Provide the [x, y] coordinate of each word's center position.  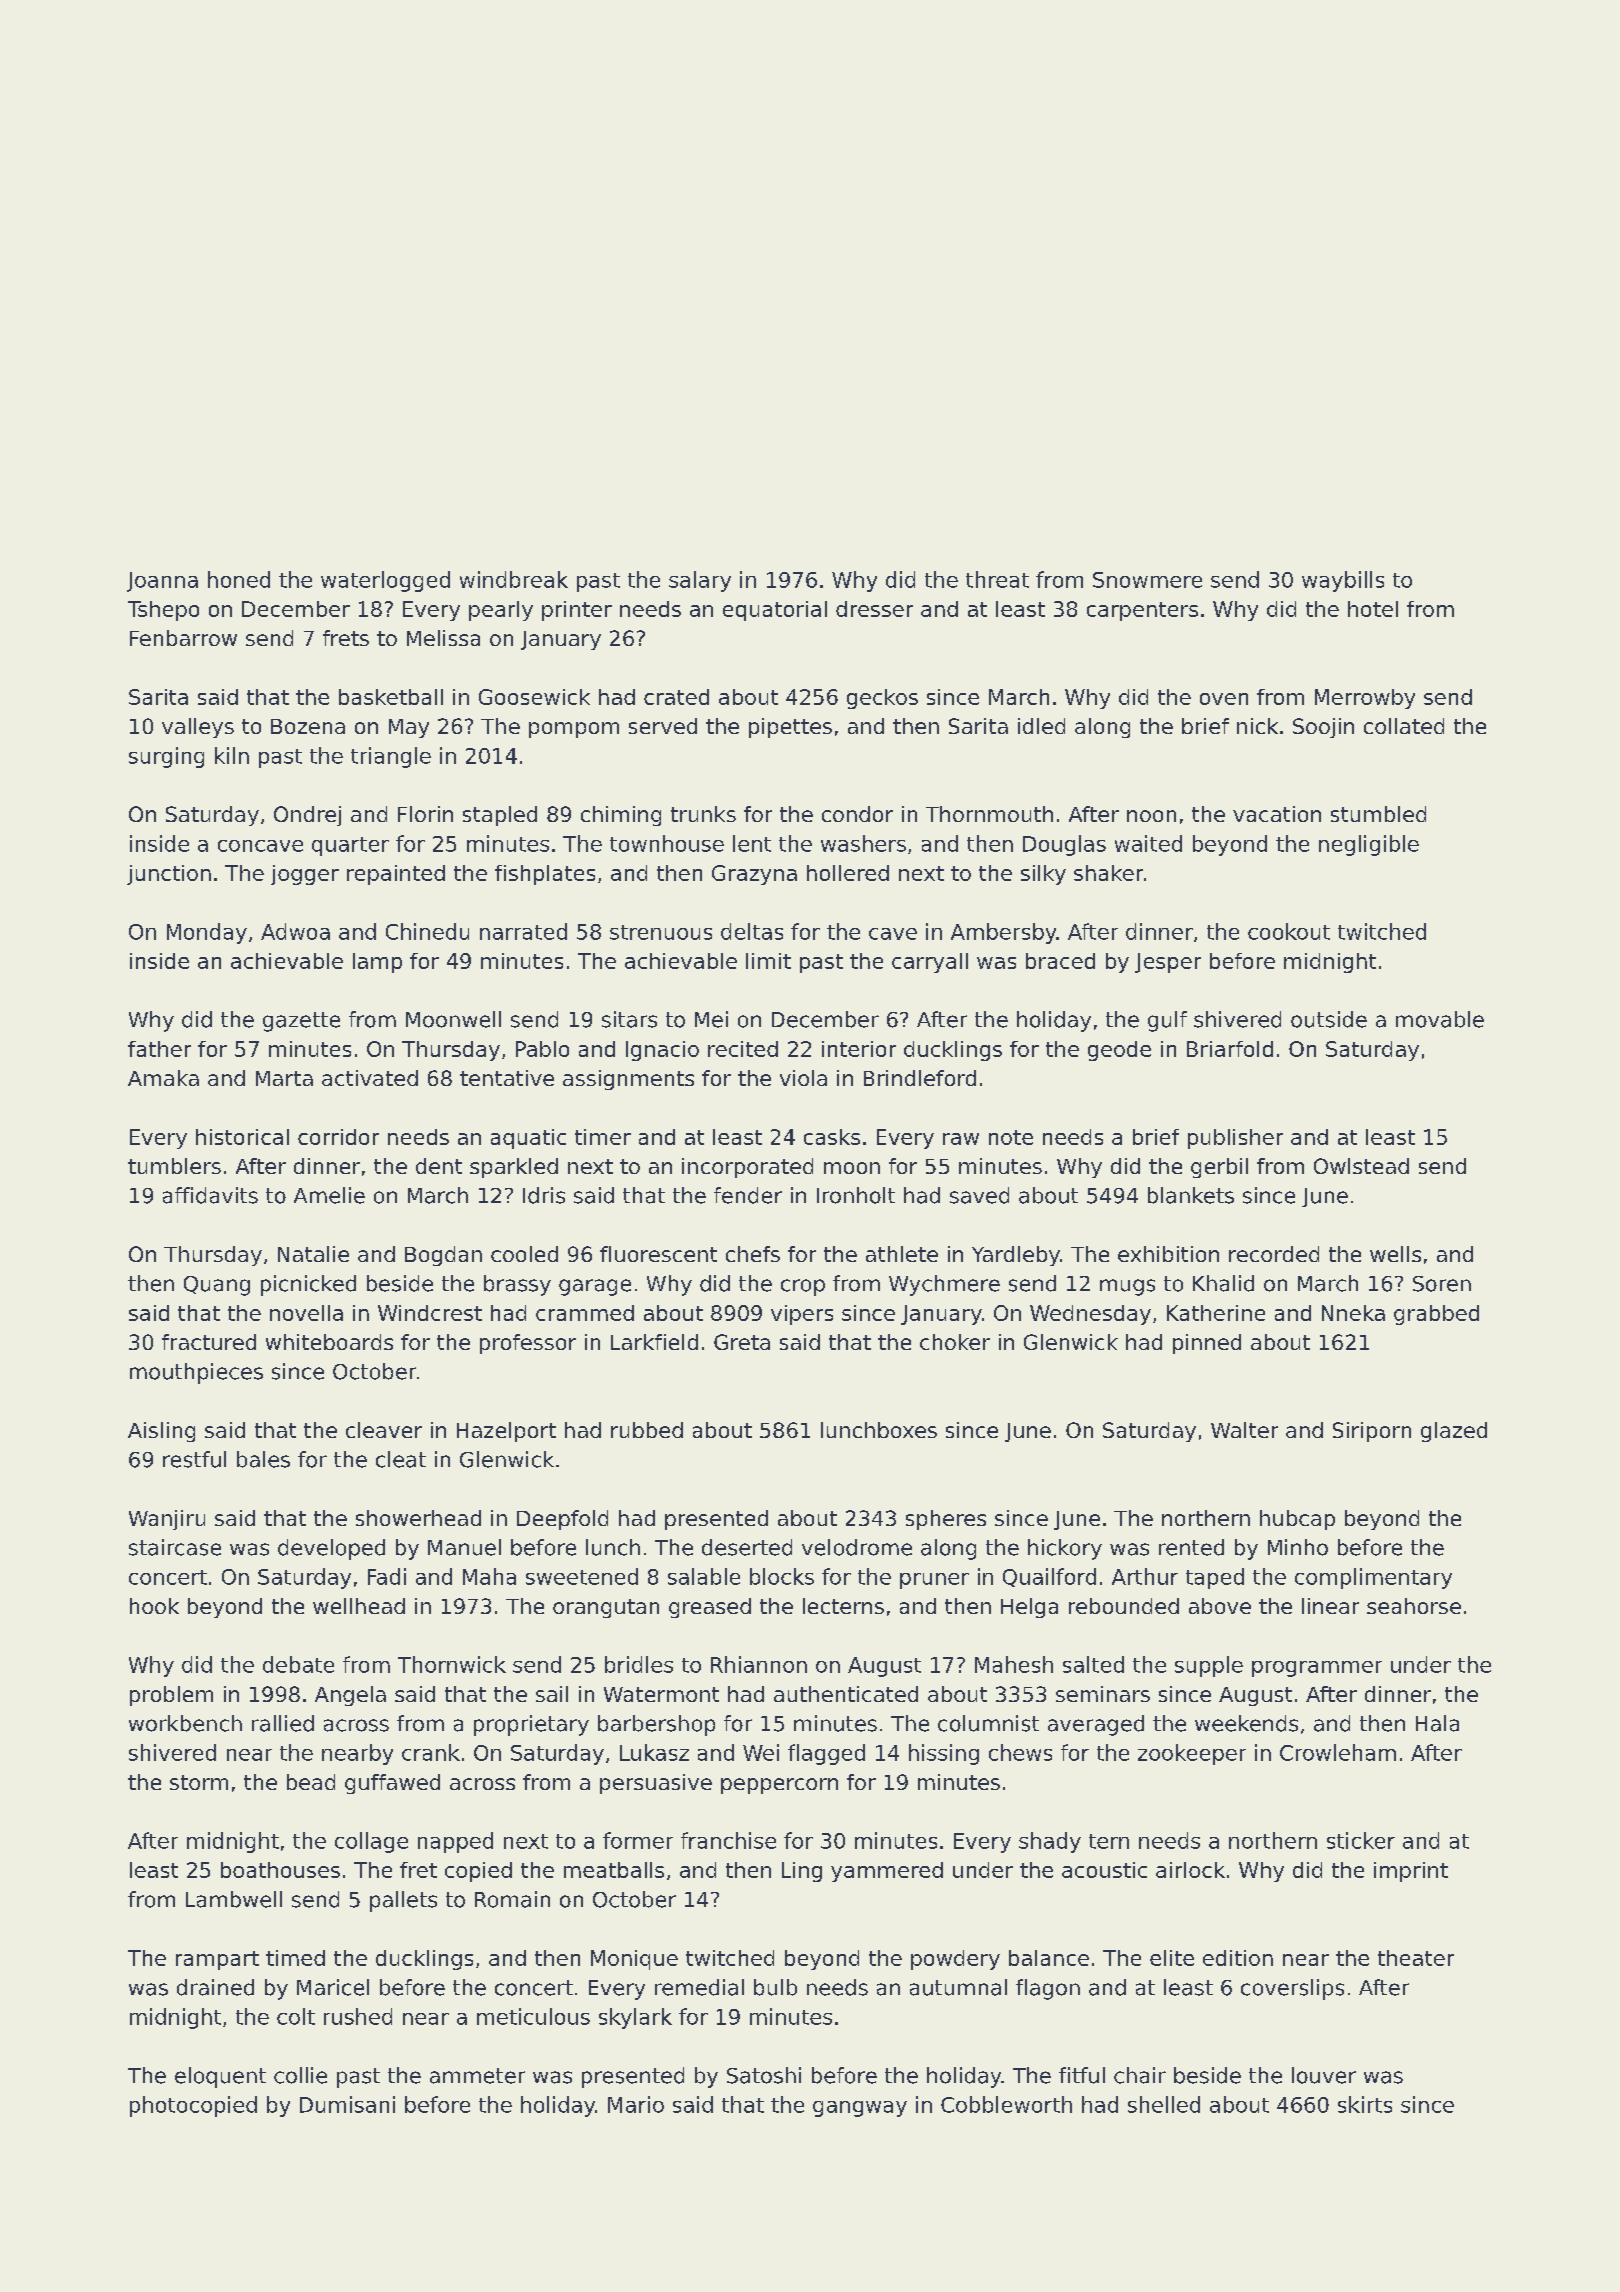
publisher [1235, 1139]
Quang [217, 1286]
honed [239, 579]
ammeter [477, 2076]
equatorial [775, 611]
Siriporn [1372, 1432]
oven [1224, 699]
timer [603, 1137]
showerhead [418, 1518]
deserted [747, 1547]
